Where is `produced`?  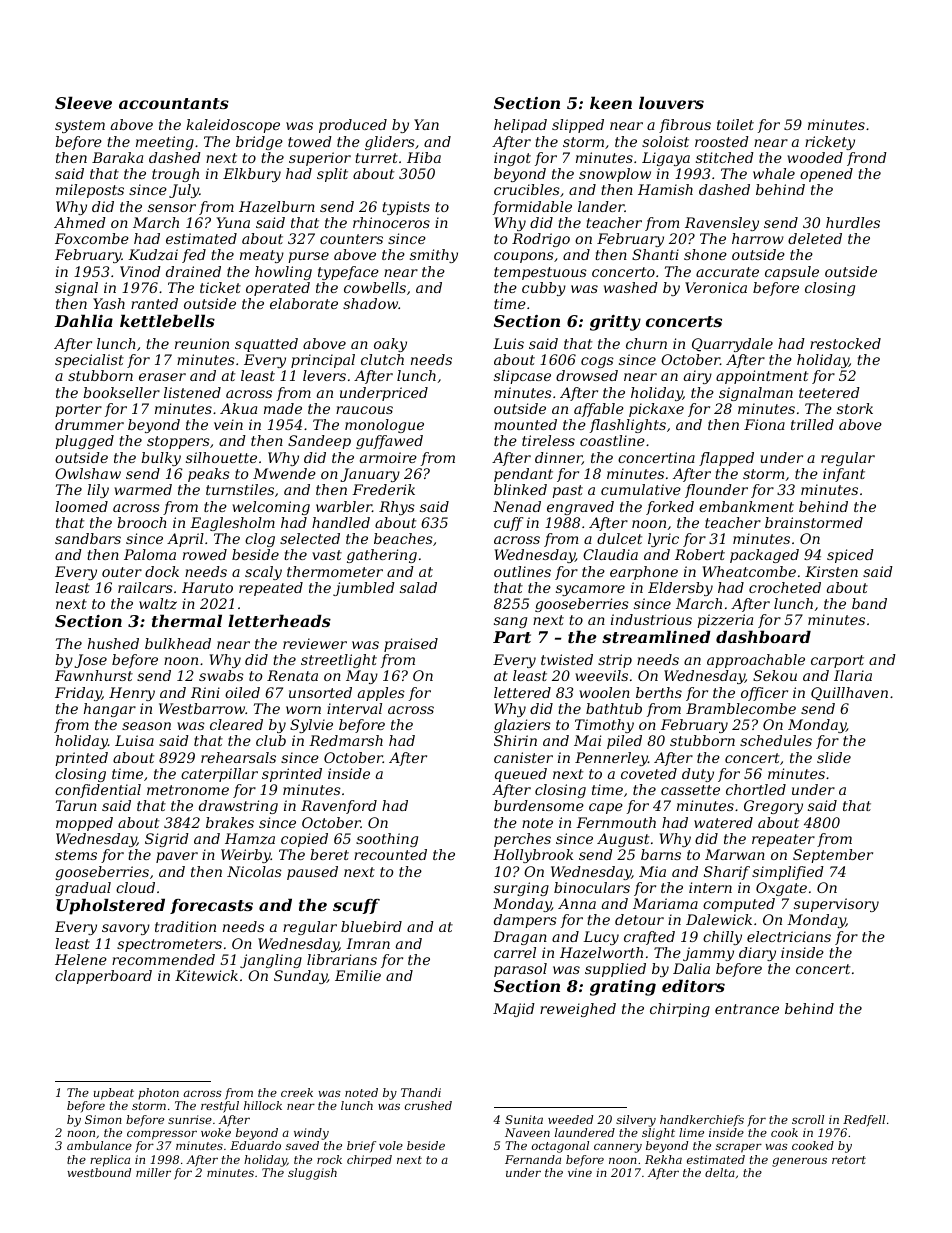
produced is located at coordinates (353, 126).
